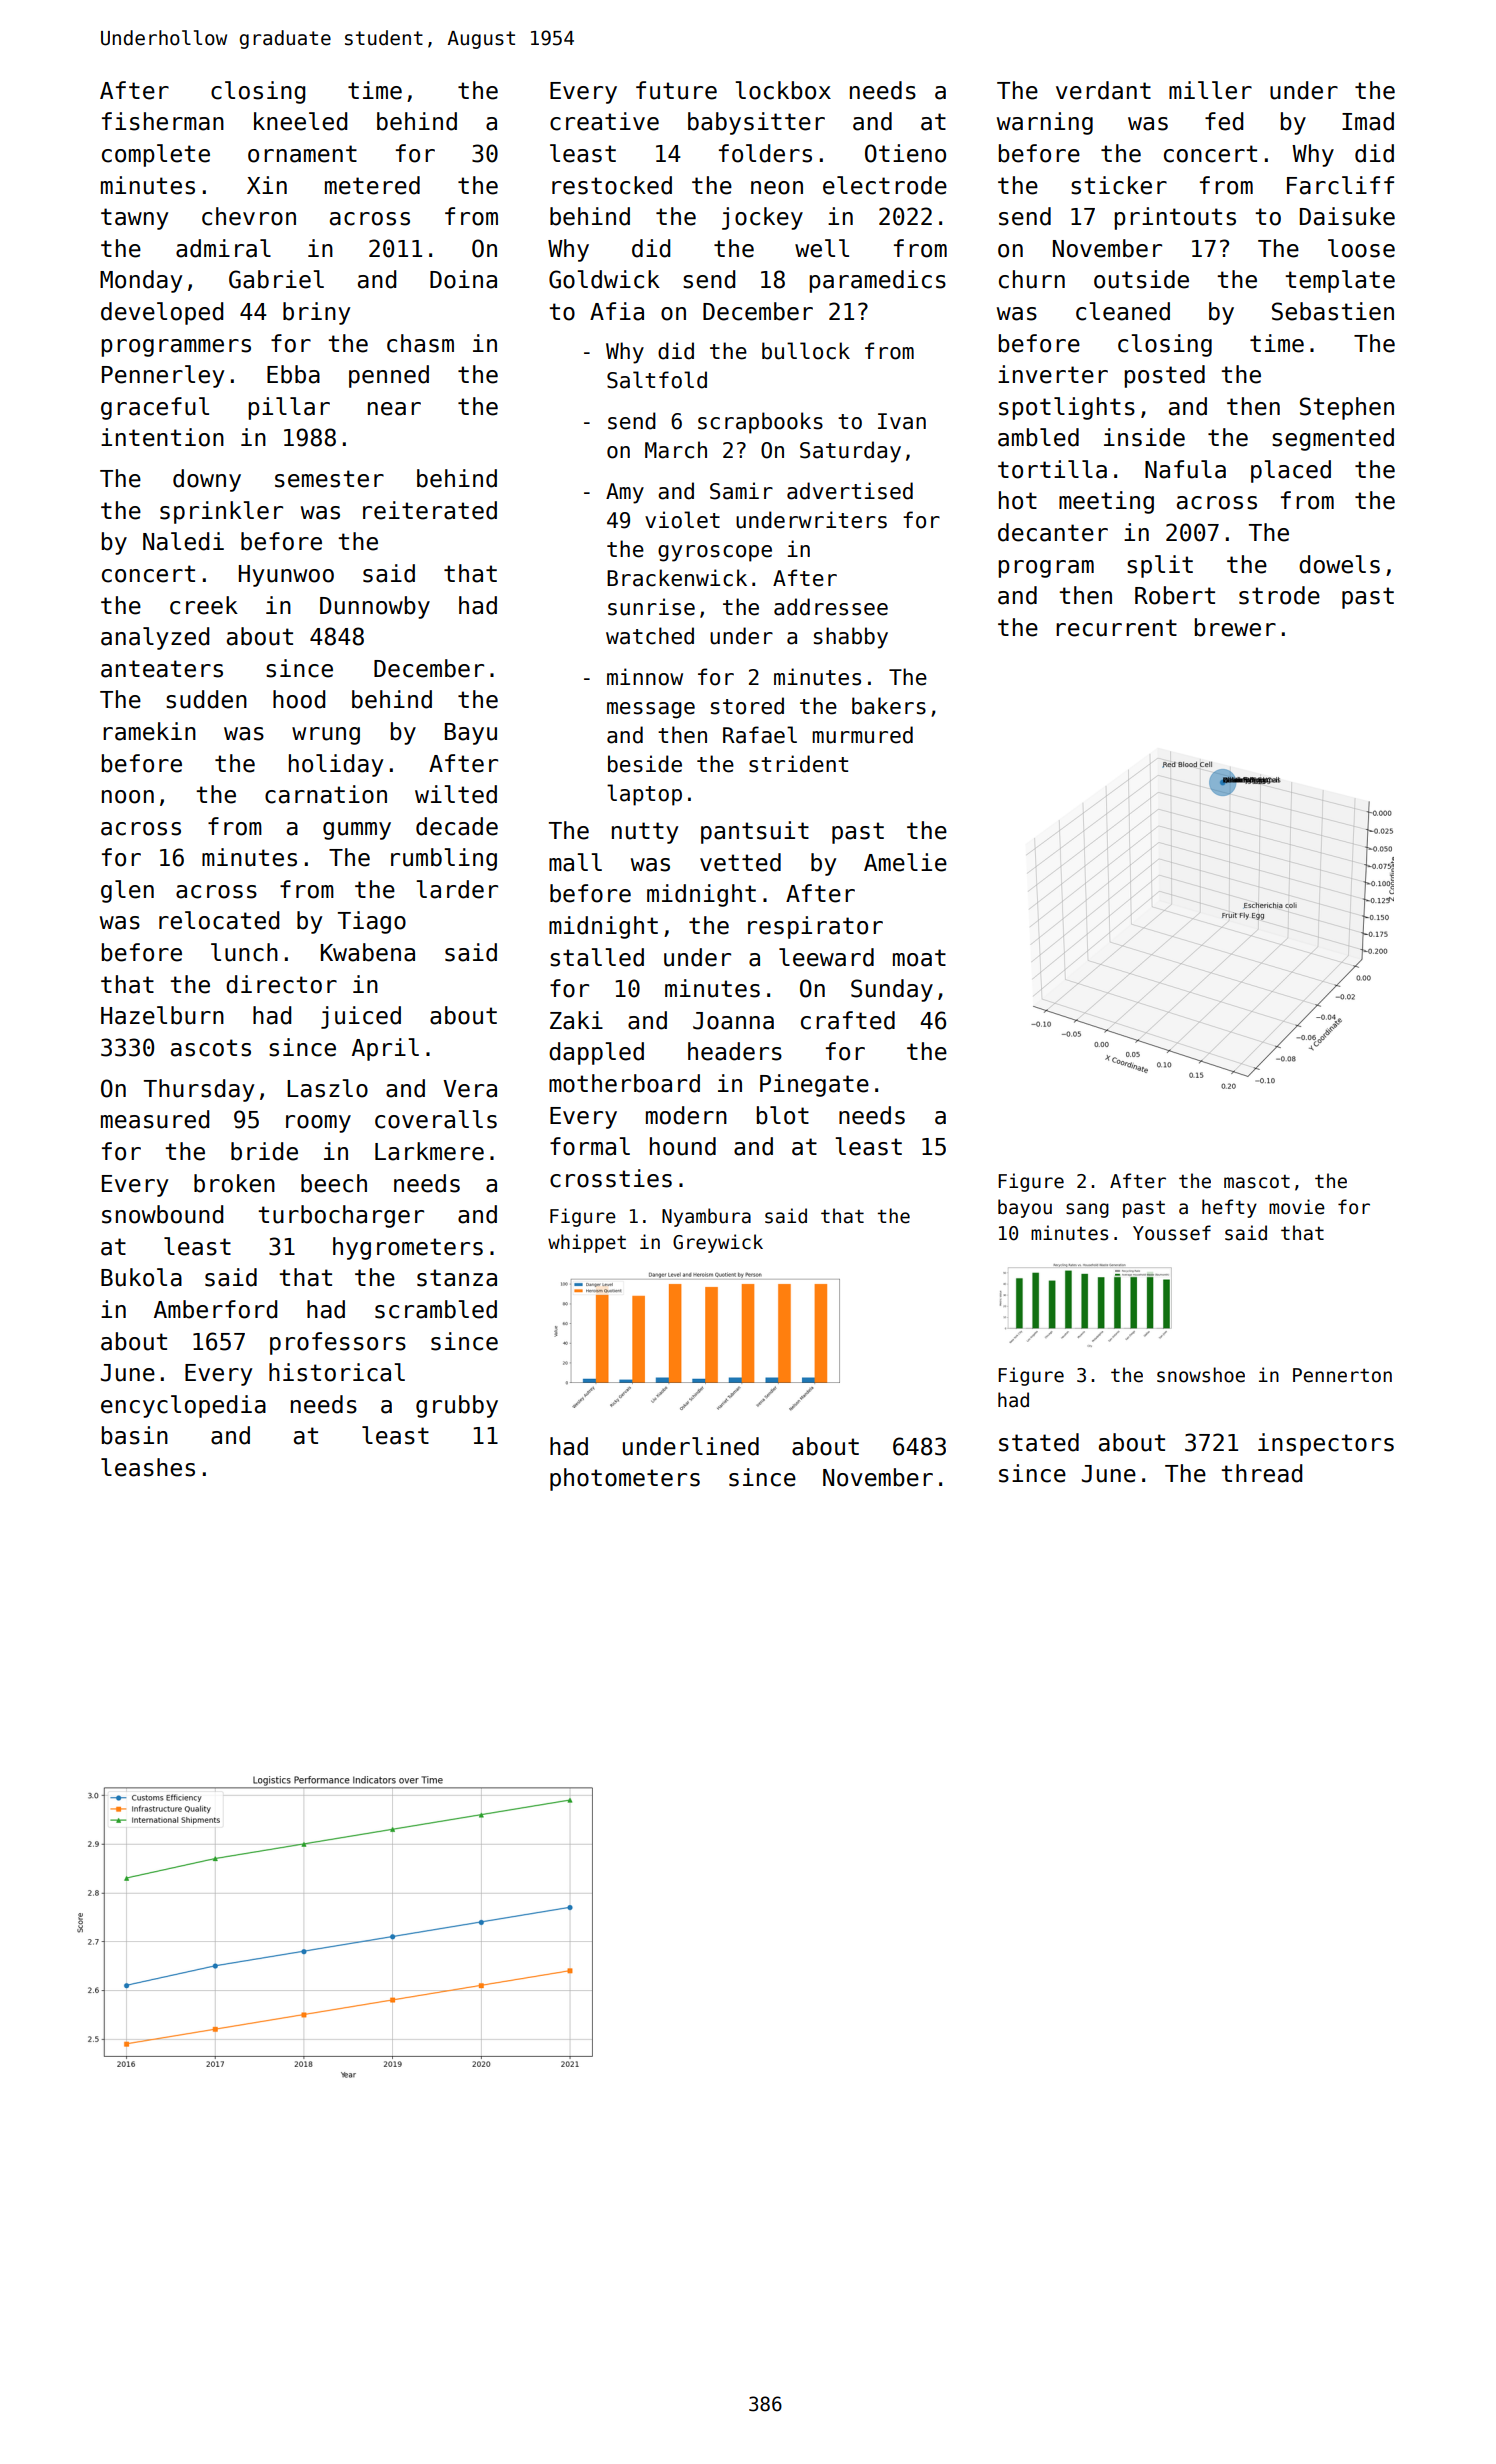 This screenshot has height=2464, width=1496. What do you see at coordinates (715, 553) in the screenshot?
I see `gyroscope` at bounding box center [715, 553].
